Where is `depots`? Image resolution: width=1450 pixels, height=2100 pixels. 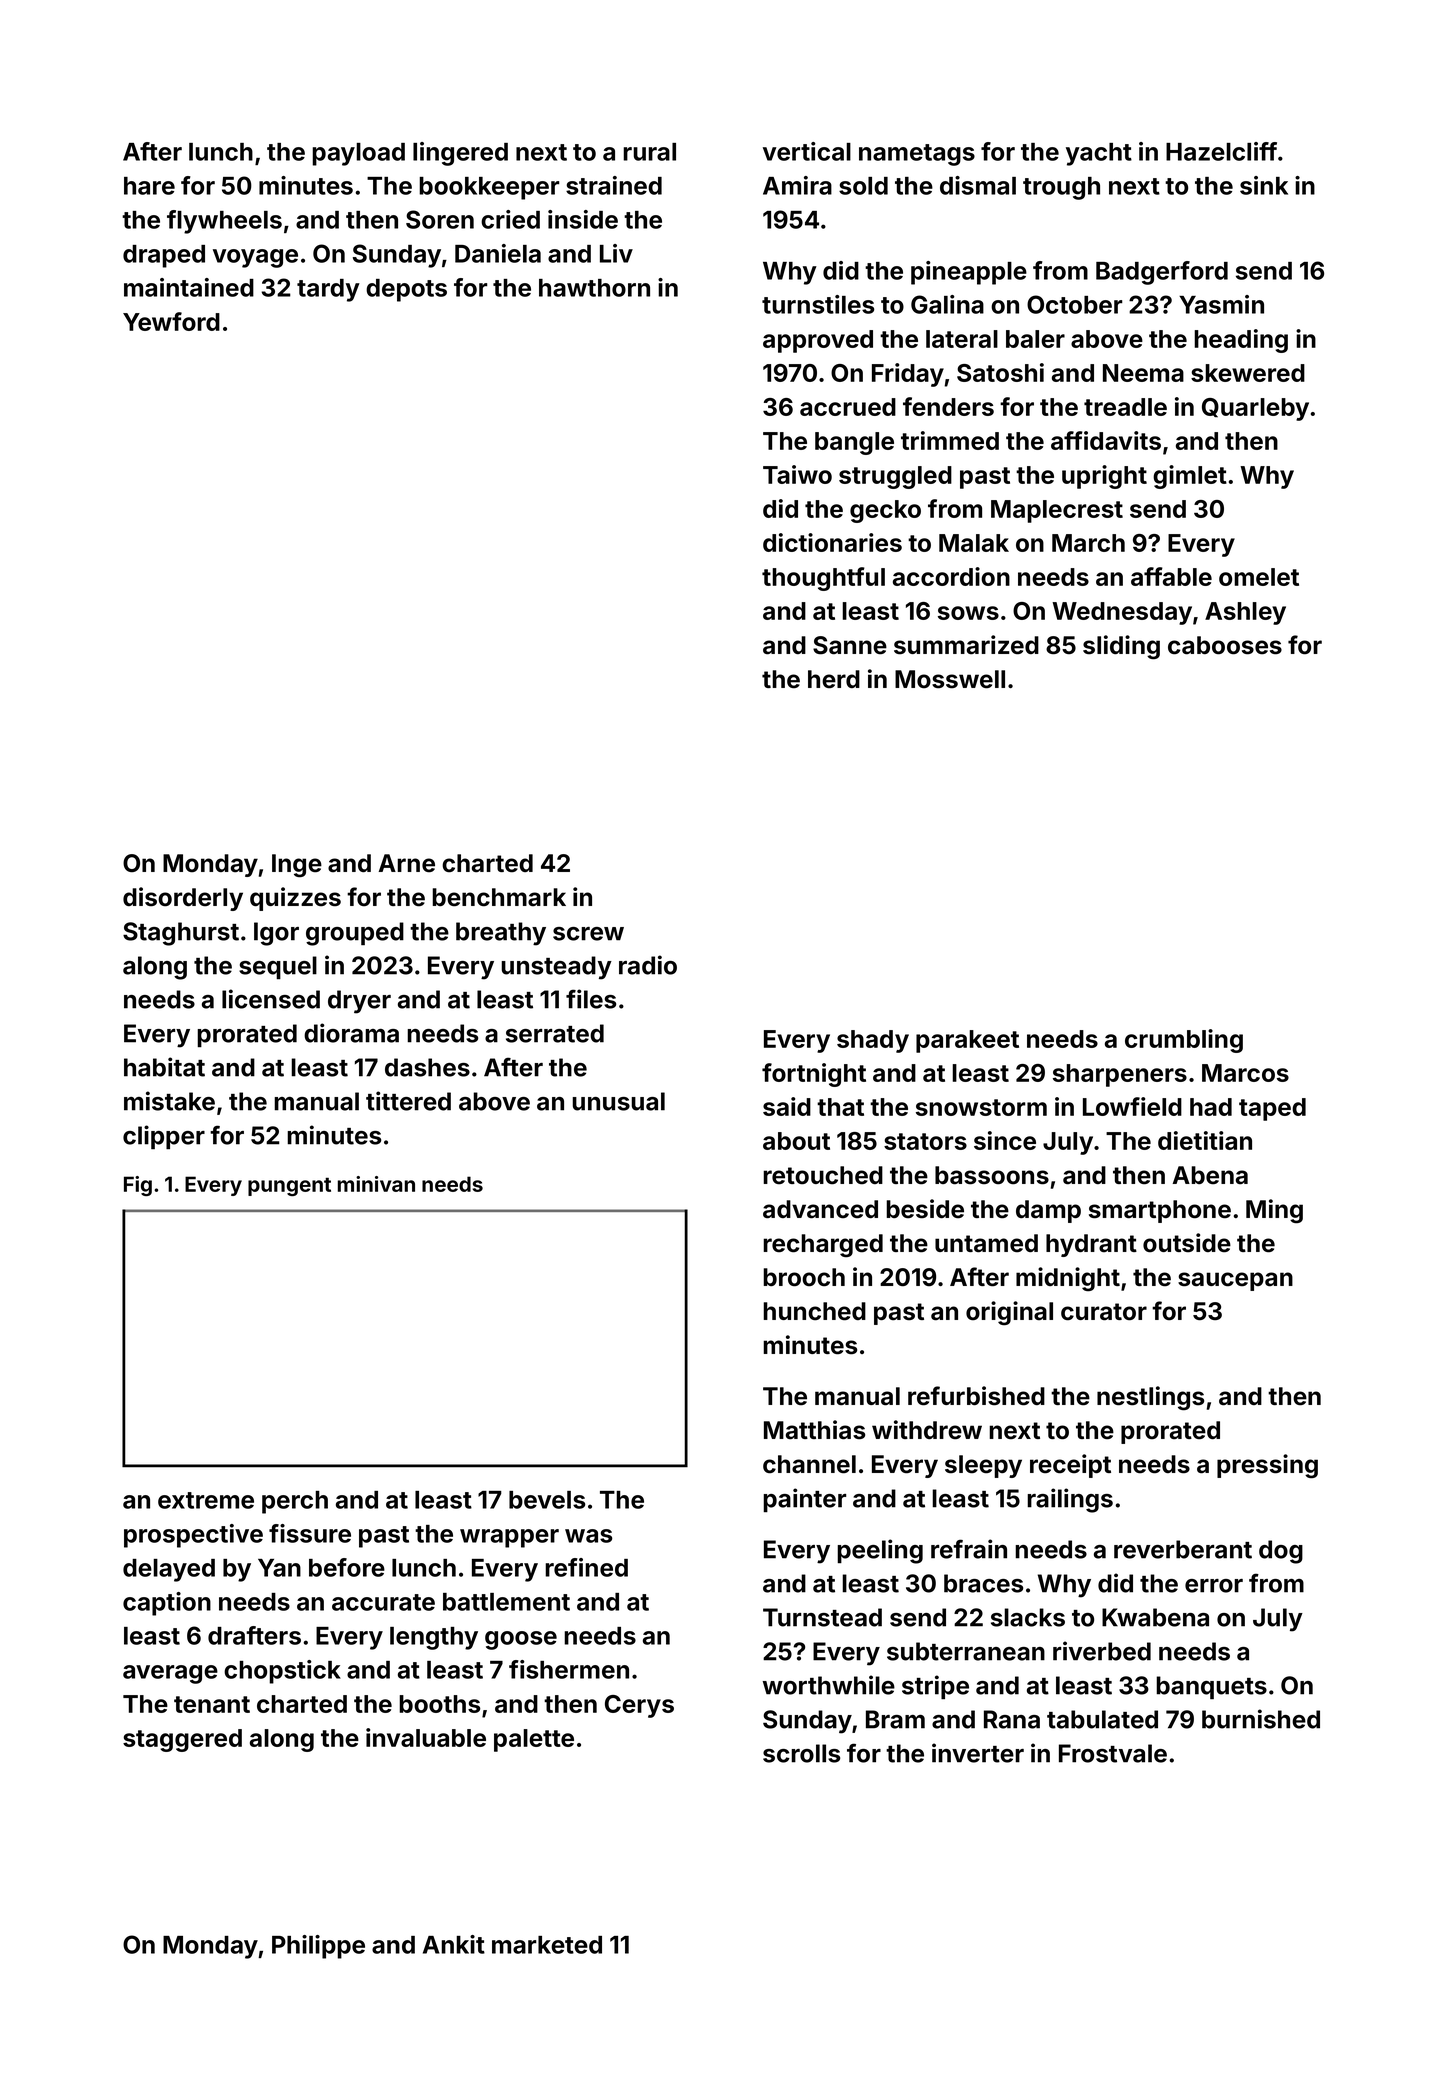 depots is located at coordinates (406, 290).
